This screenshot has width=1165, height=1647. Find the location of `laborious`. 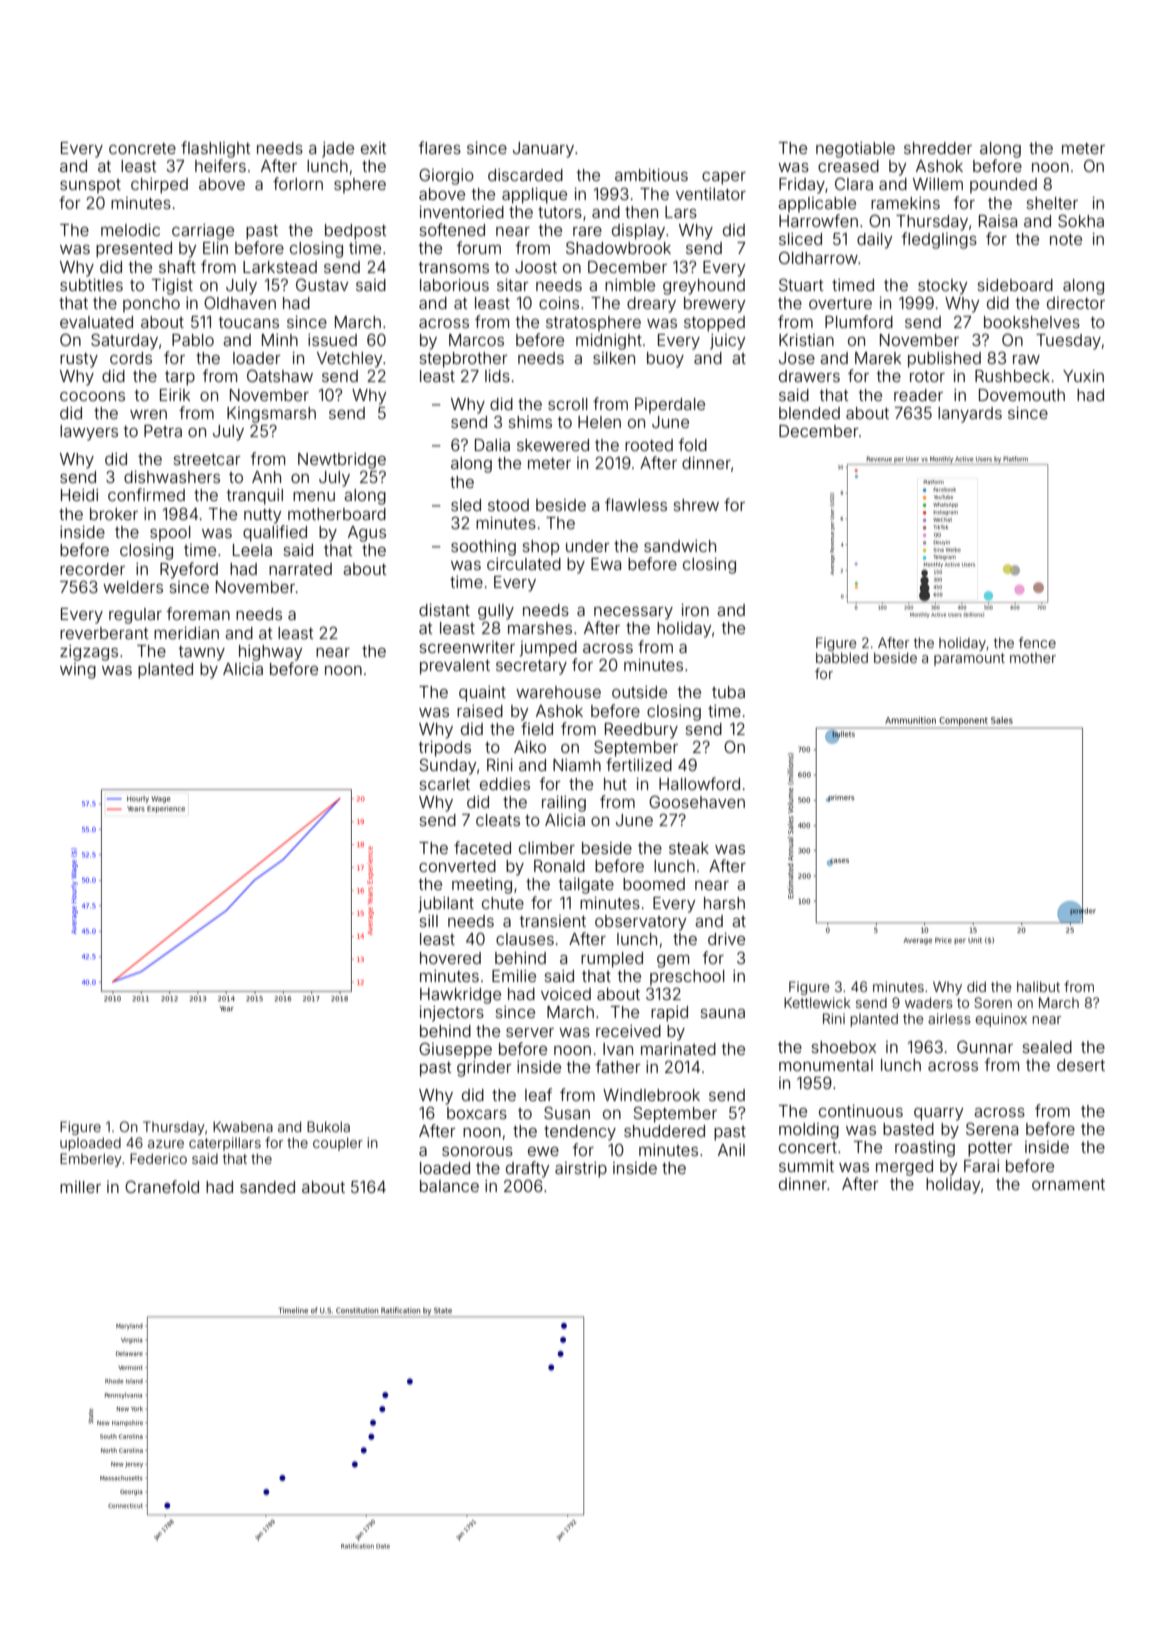

laborious is located at coordinates (454, 285).
